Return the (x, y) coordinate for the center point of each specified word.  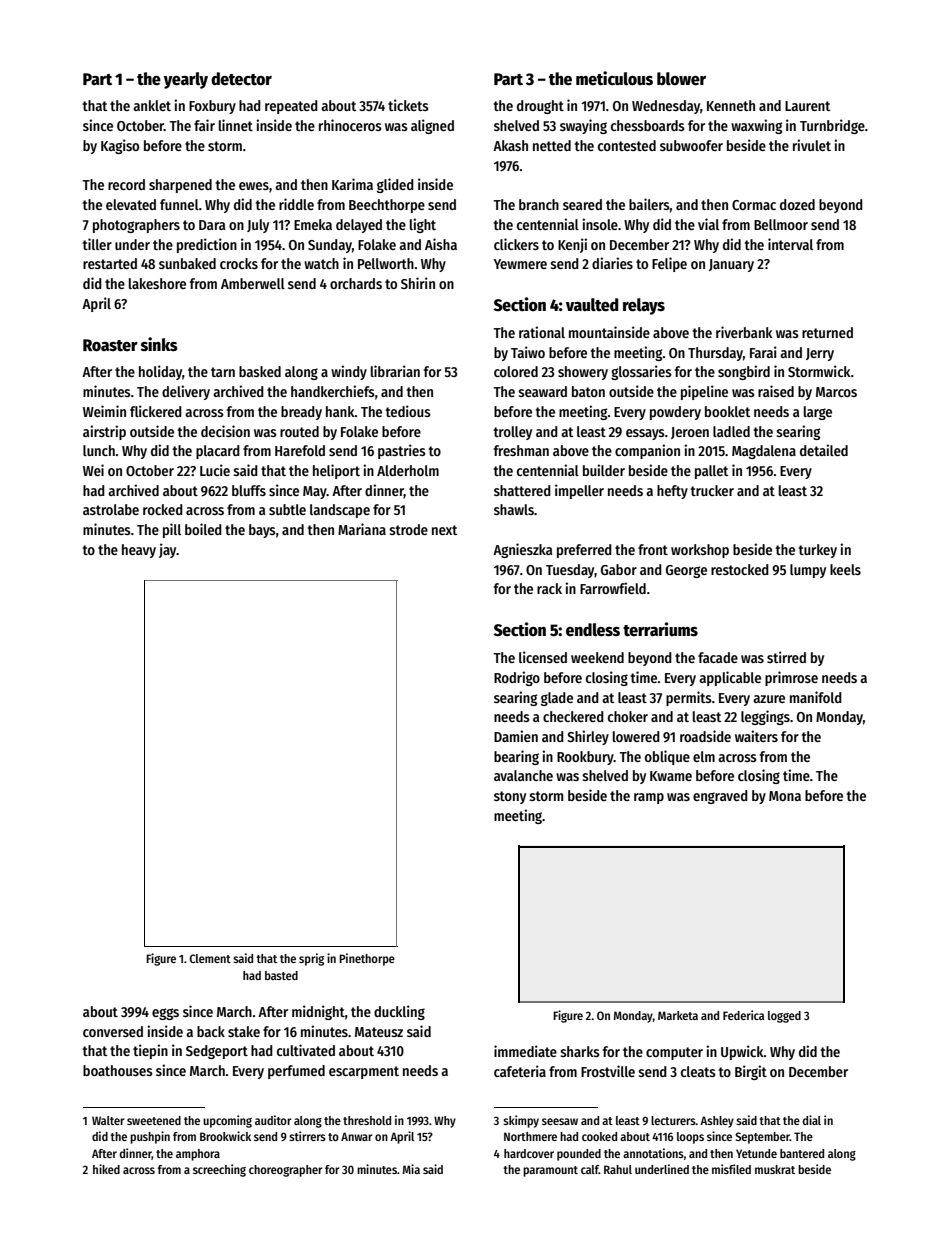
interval (790, 244)
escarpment (364, 1072)
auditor (273, 1120)
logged (784, 1017)
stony (510, 797)
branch (539, 204)
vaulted (592, 305)
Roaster (110, 345)
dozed (797, 204)
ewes (254, 186)
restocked (740, 569)
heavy (139, 551)
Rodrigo (517, 678)
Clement (210, 958)
